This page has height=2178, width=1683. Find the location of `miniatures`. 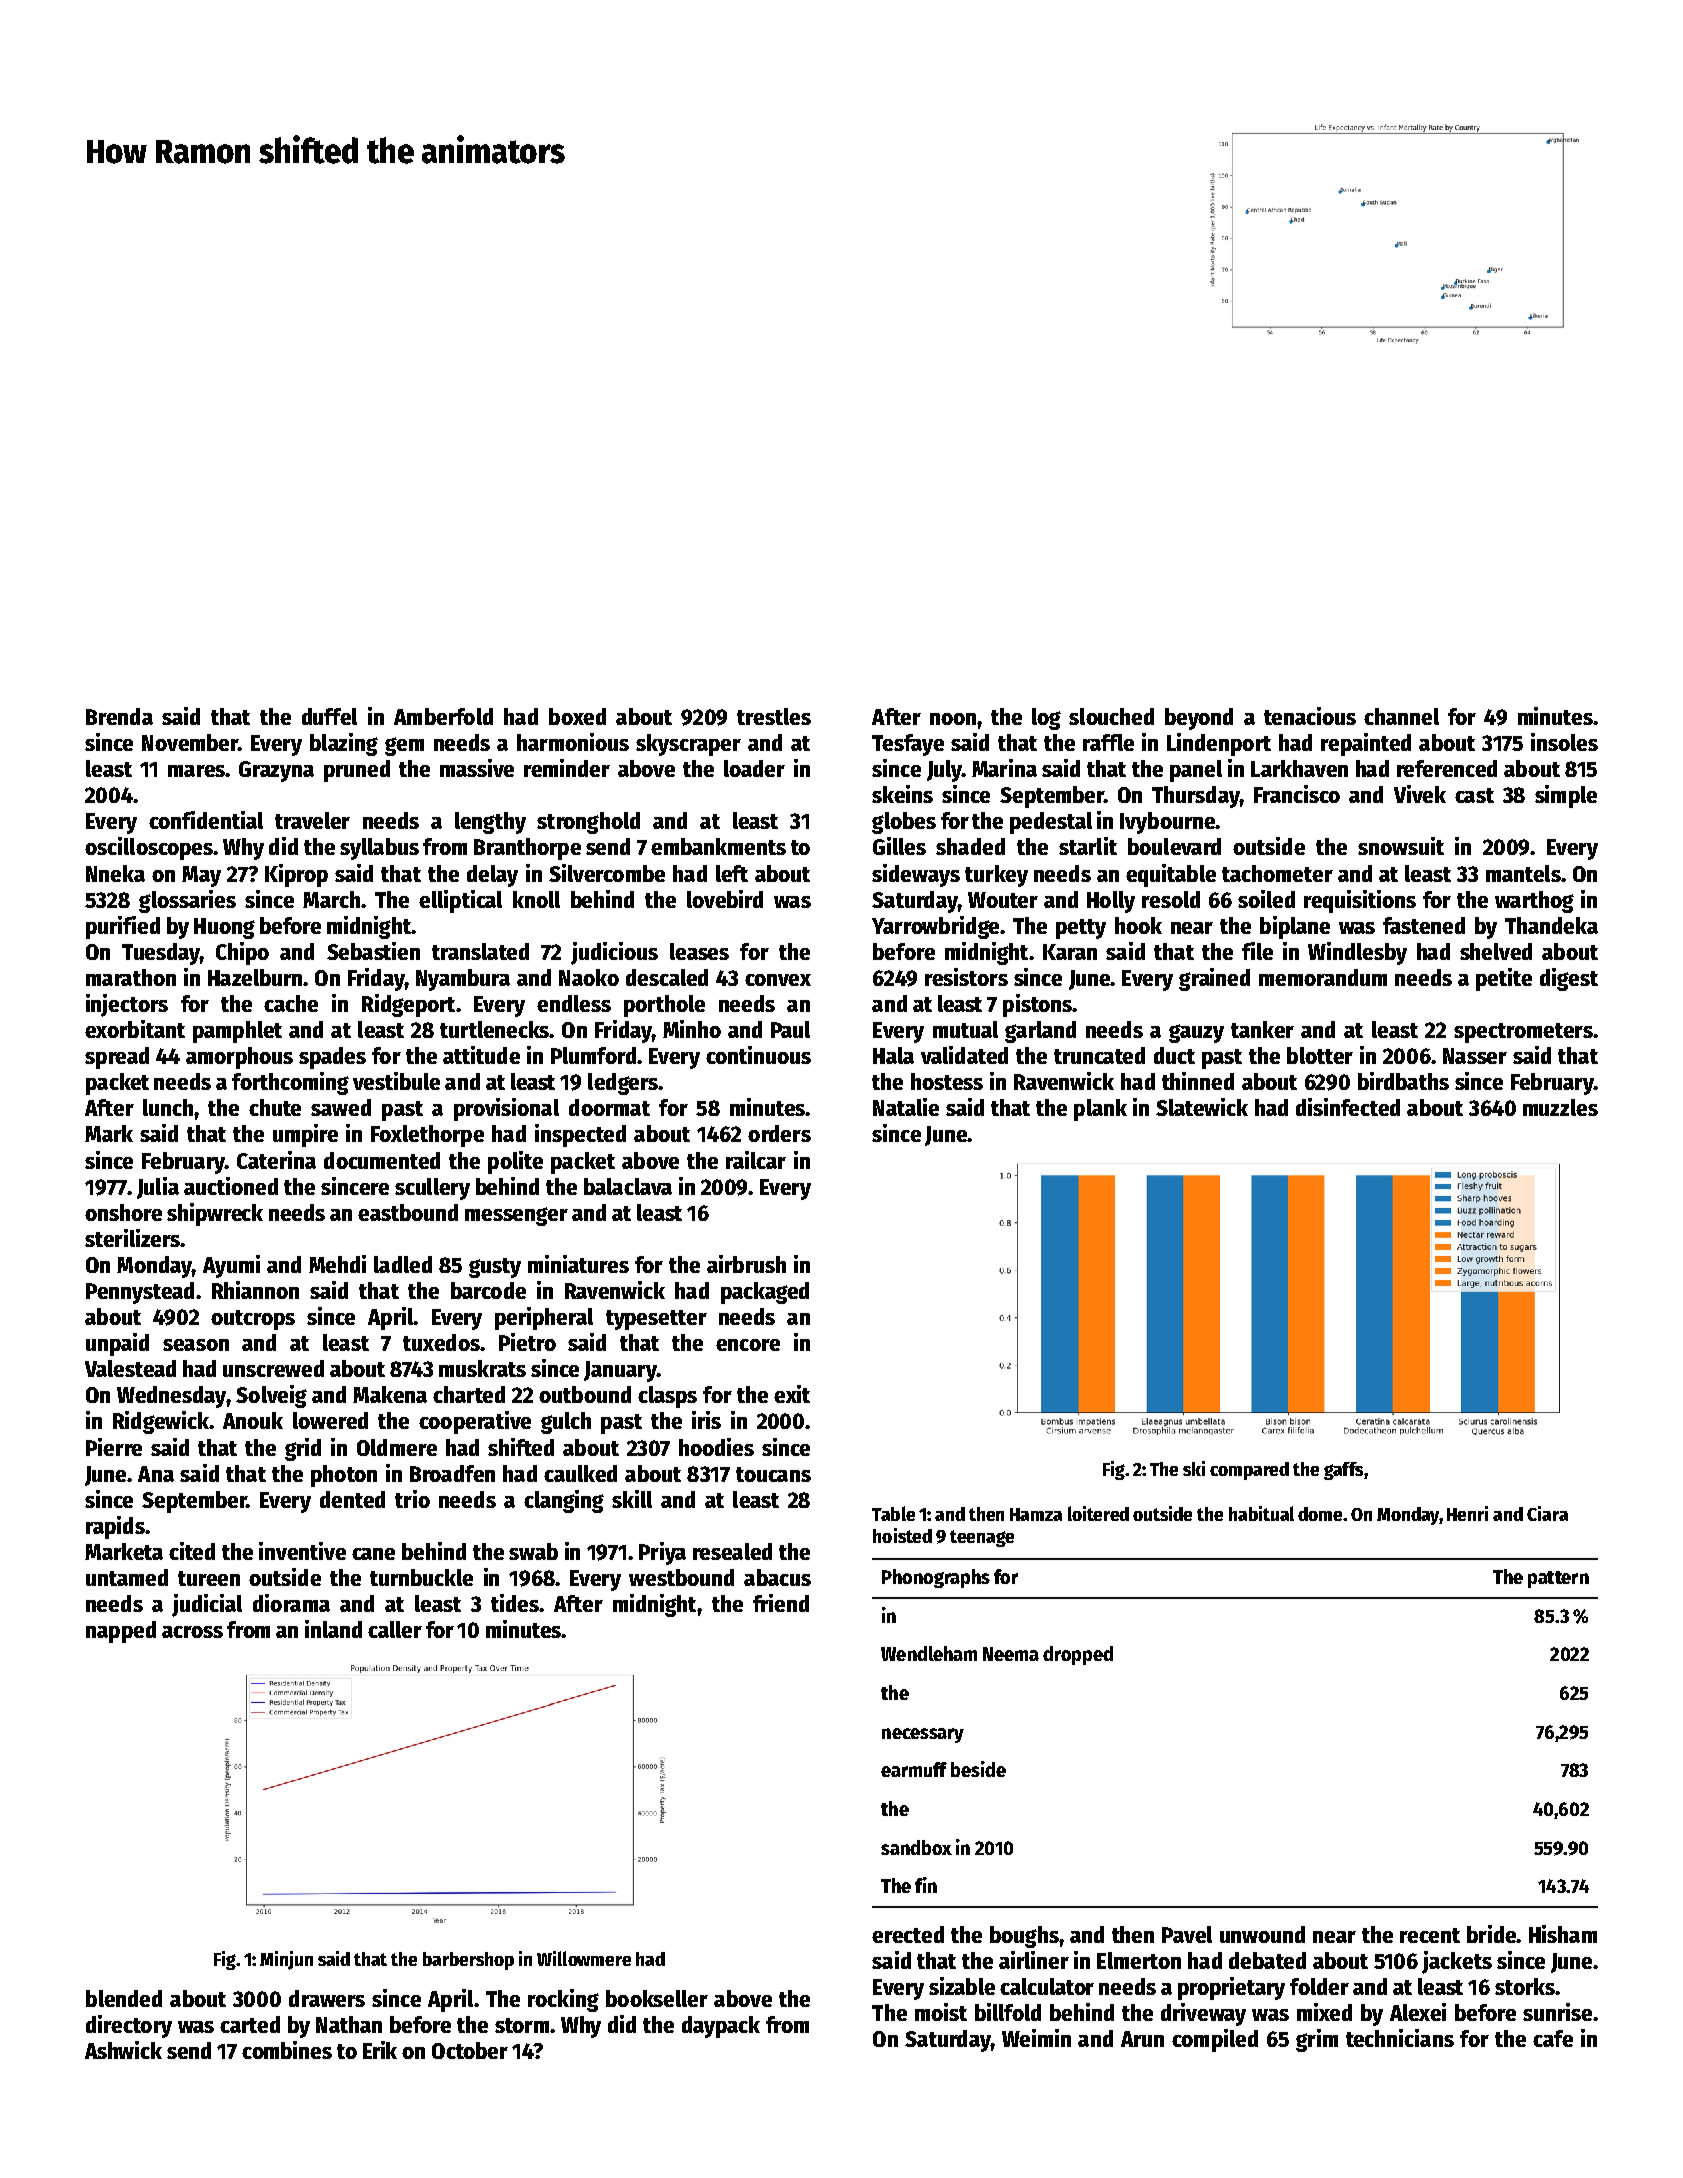

miniatures is located at coordinates (578, 1264).
